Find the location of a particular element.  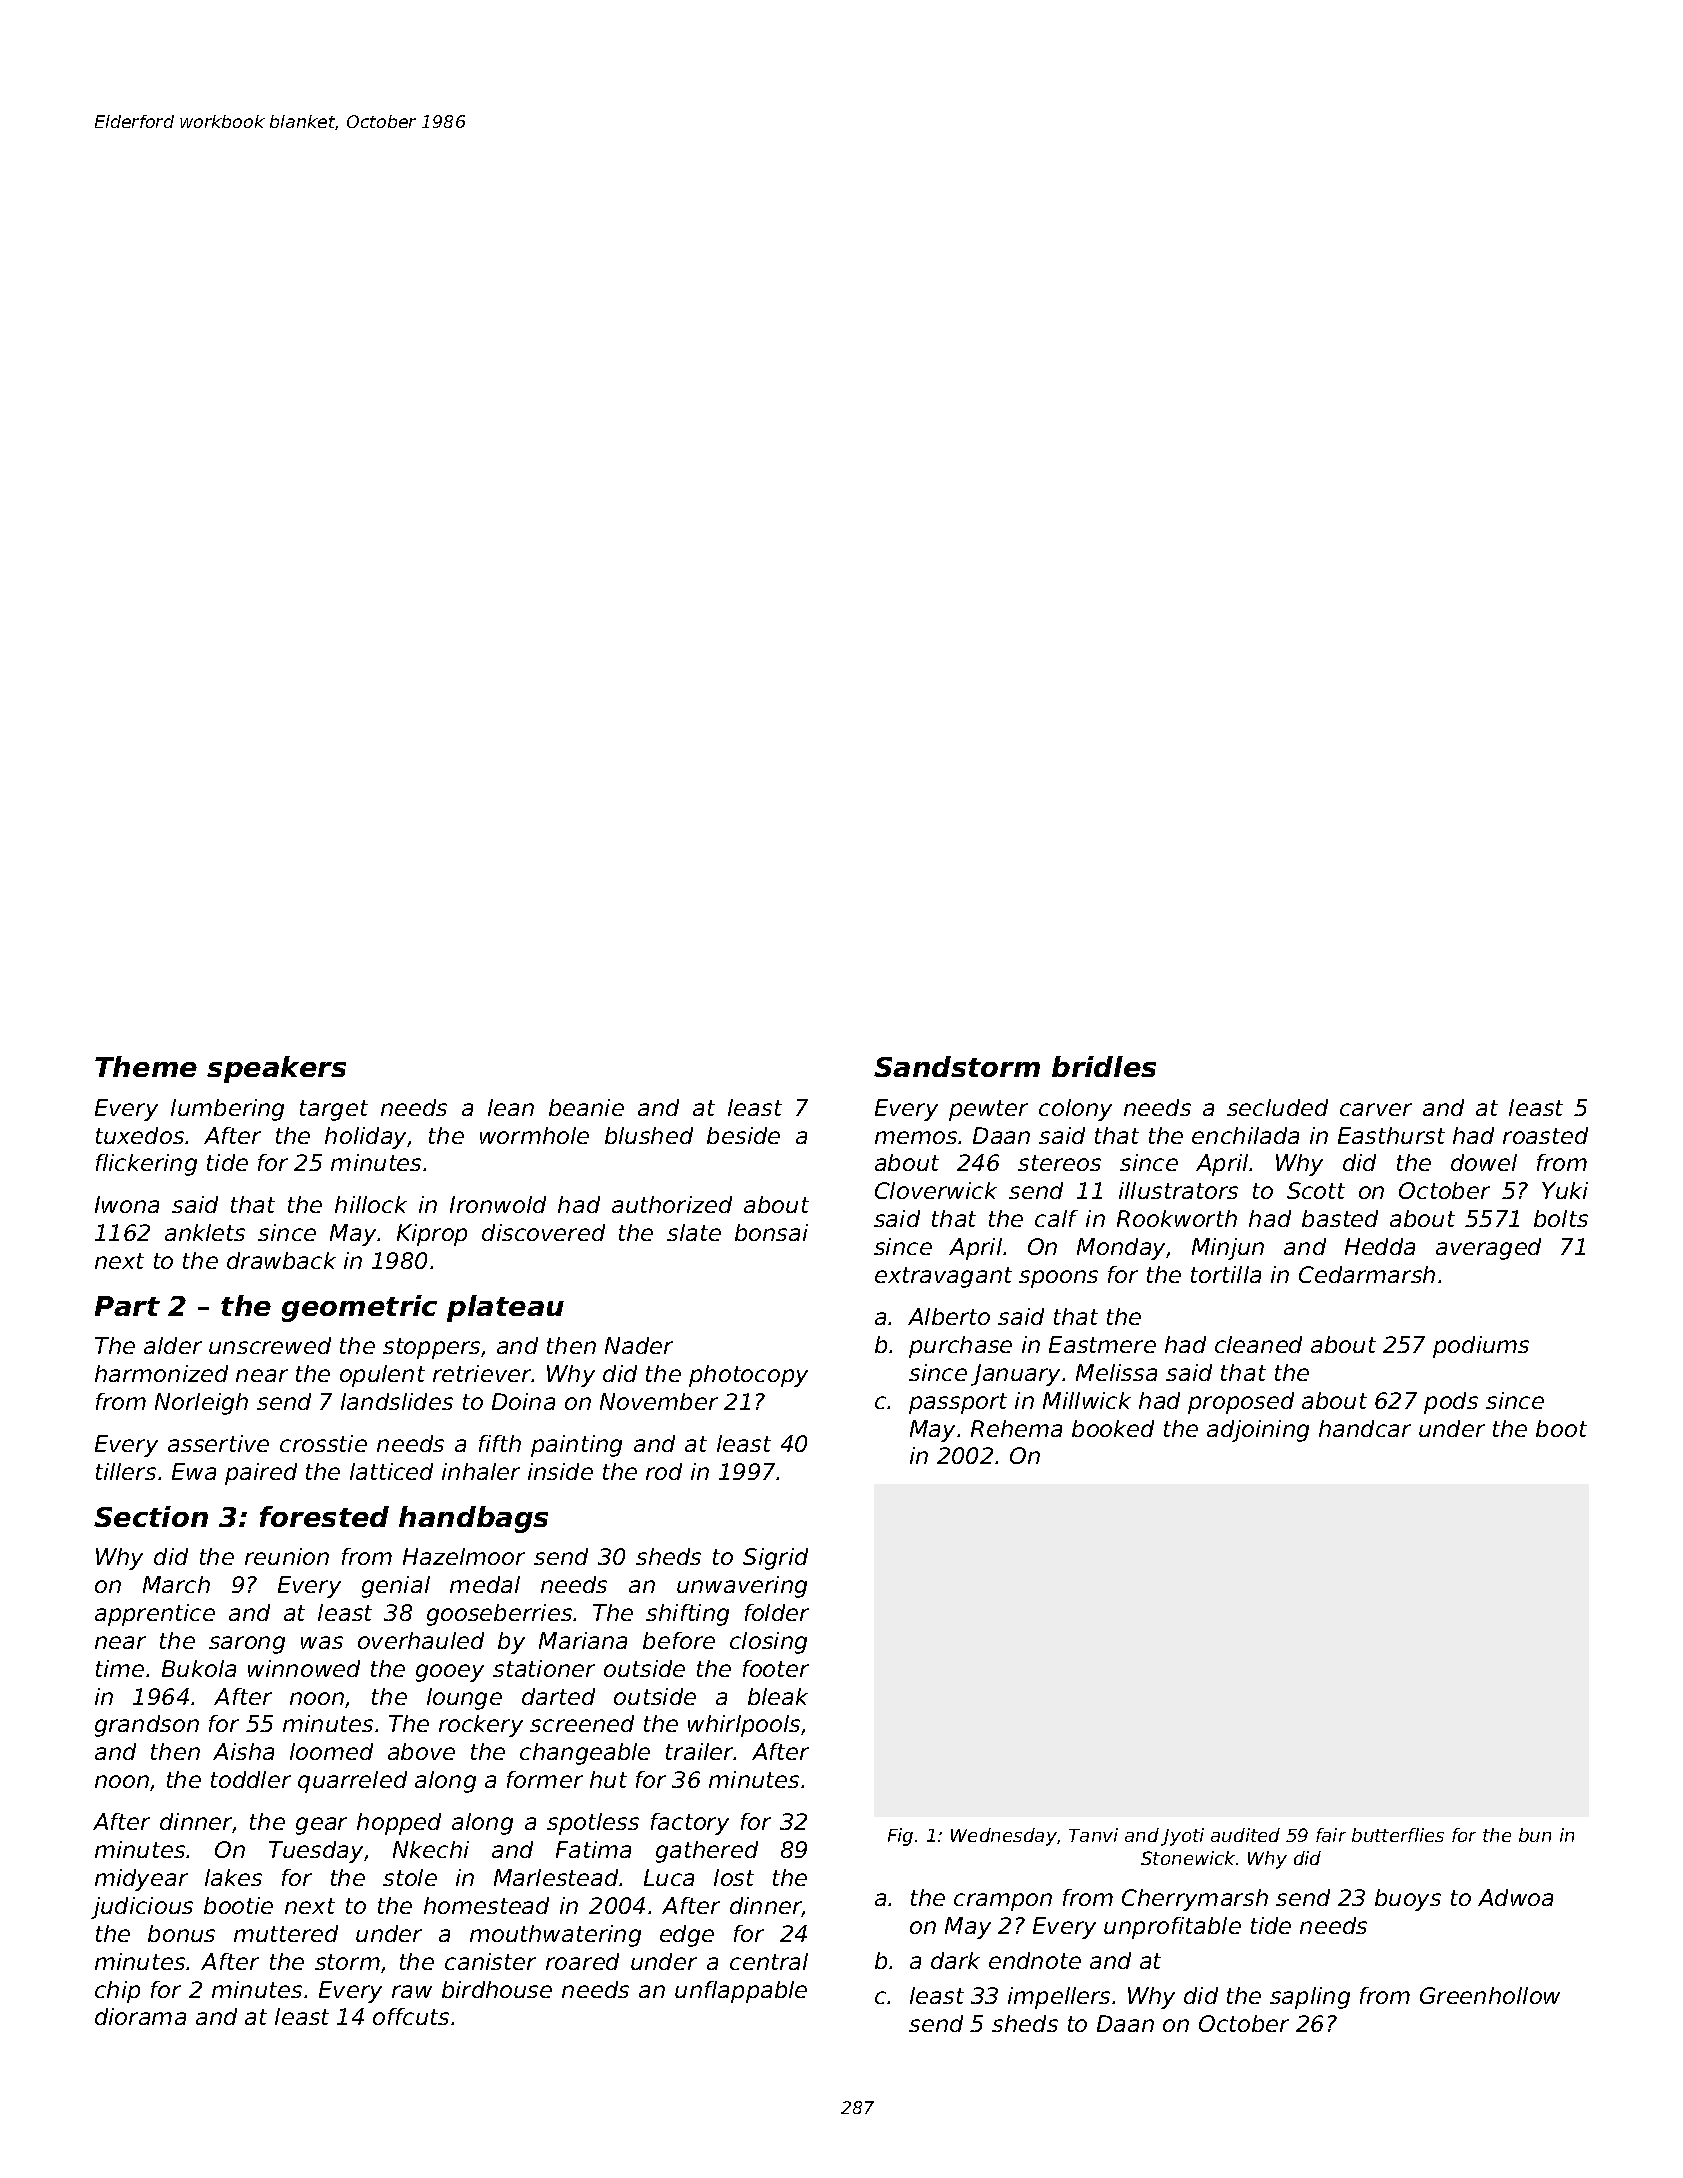

Scott is located at coordinates (1316, 1190).
